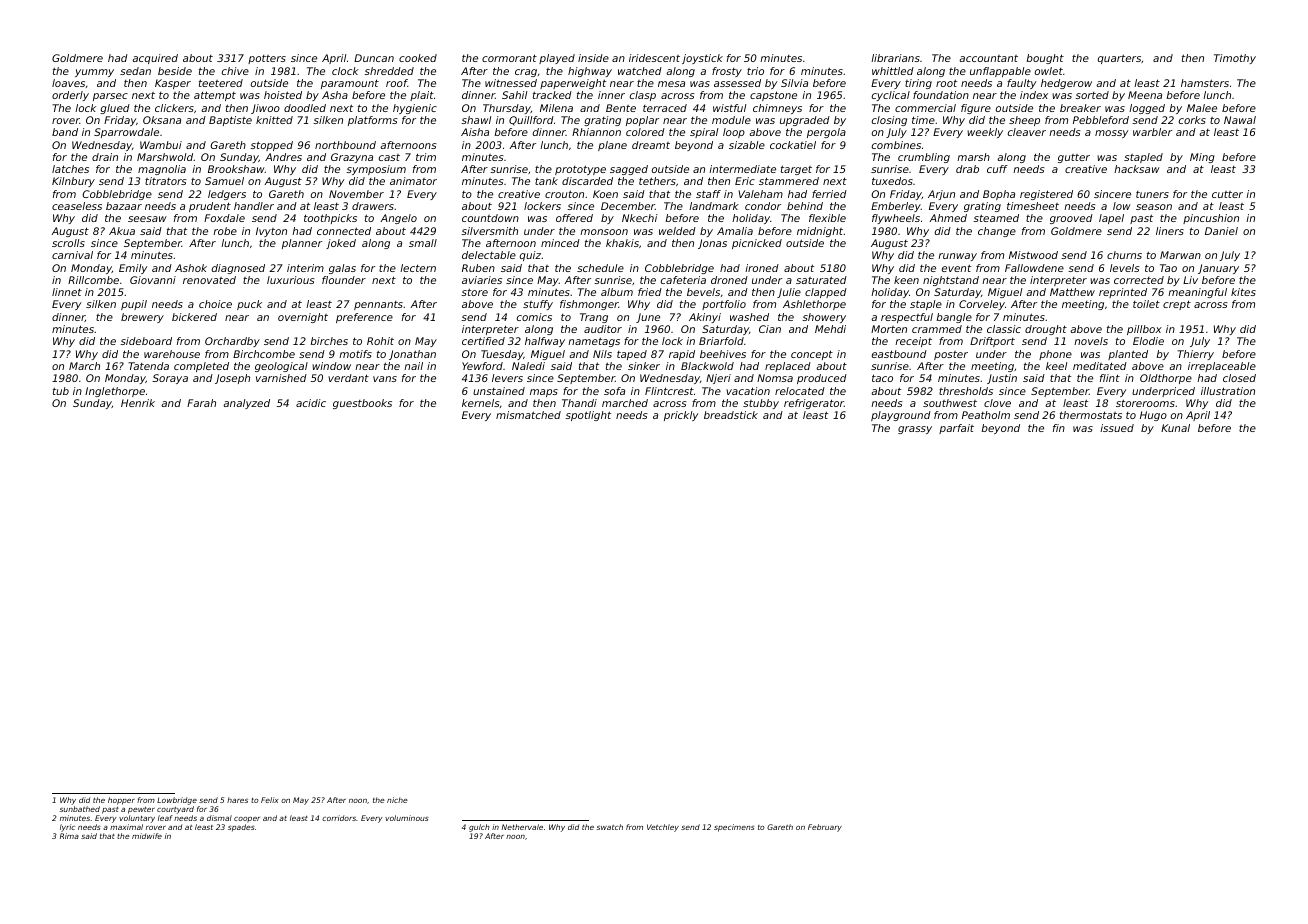 The width and height of the image is (1308, 924). I want to click on Akua, so click(122, 231).
